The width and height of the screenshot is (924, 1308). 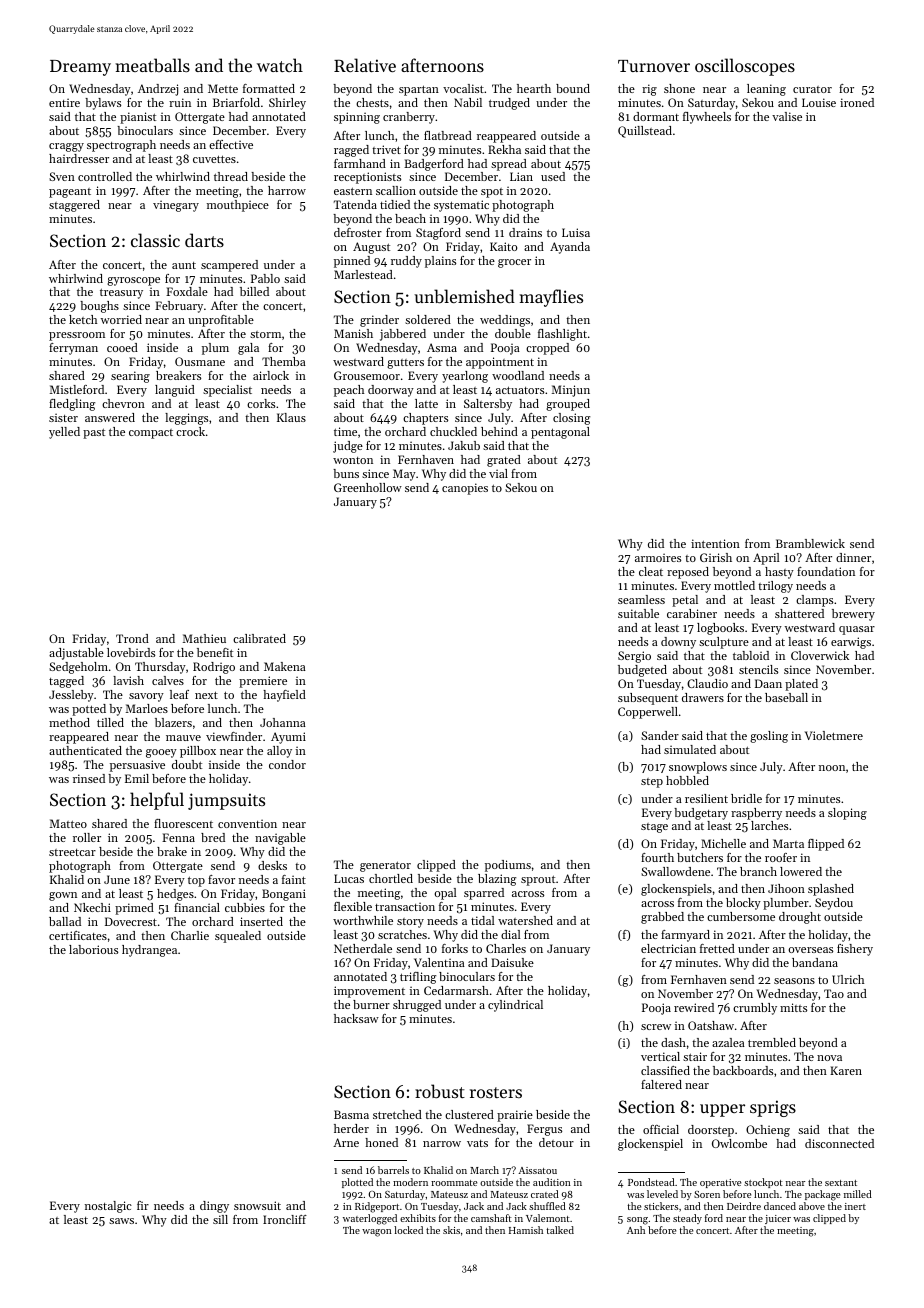 What do you see at coordinates (547, 349) in the screenshot?
I see `cropped` at bounding box center [547, 349].
